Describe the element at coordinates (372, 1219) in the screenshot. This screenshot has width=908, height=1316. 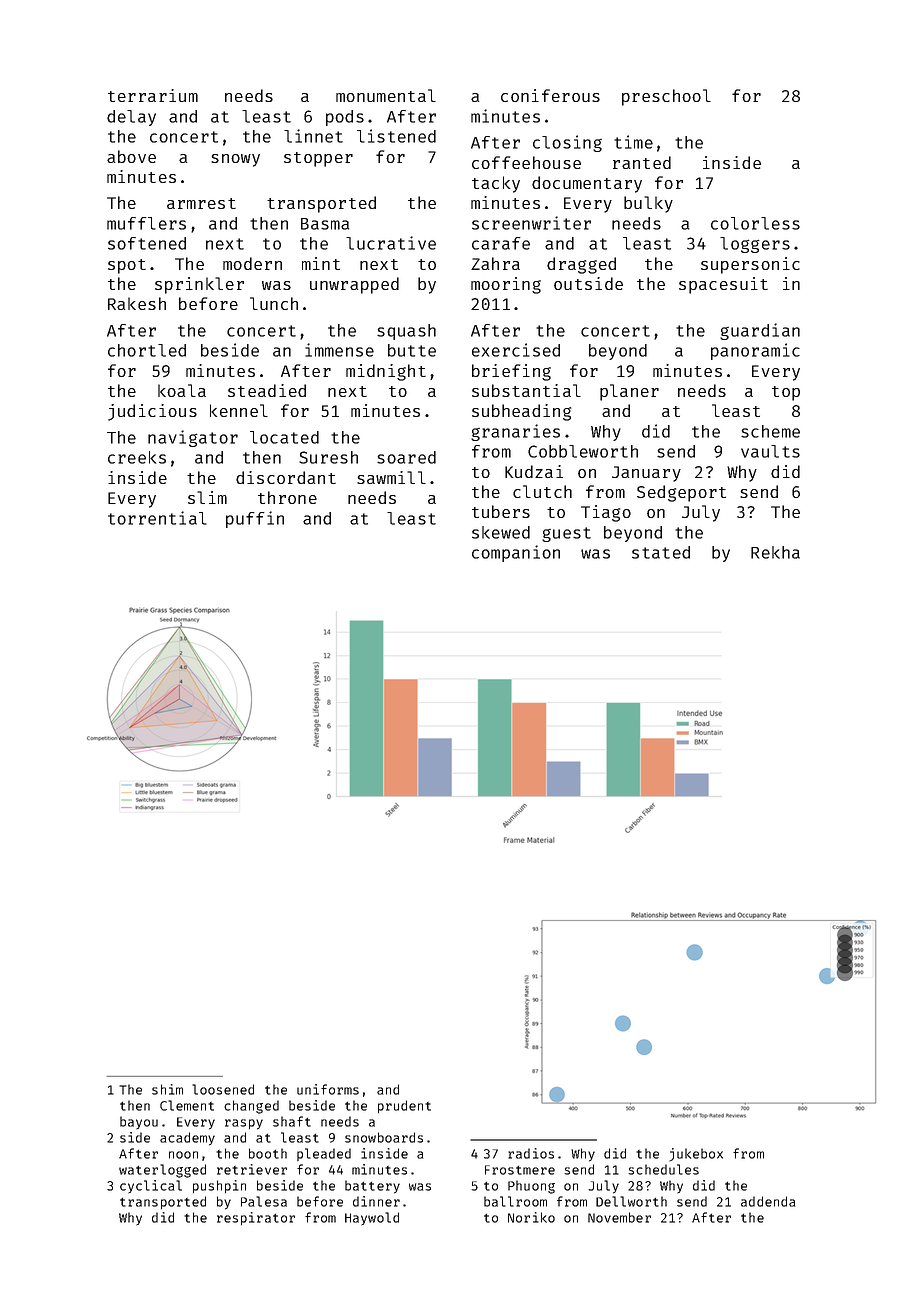
I see `Haywold` at that location.
